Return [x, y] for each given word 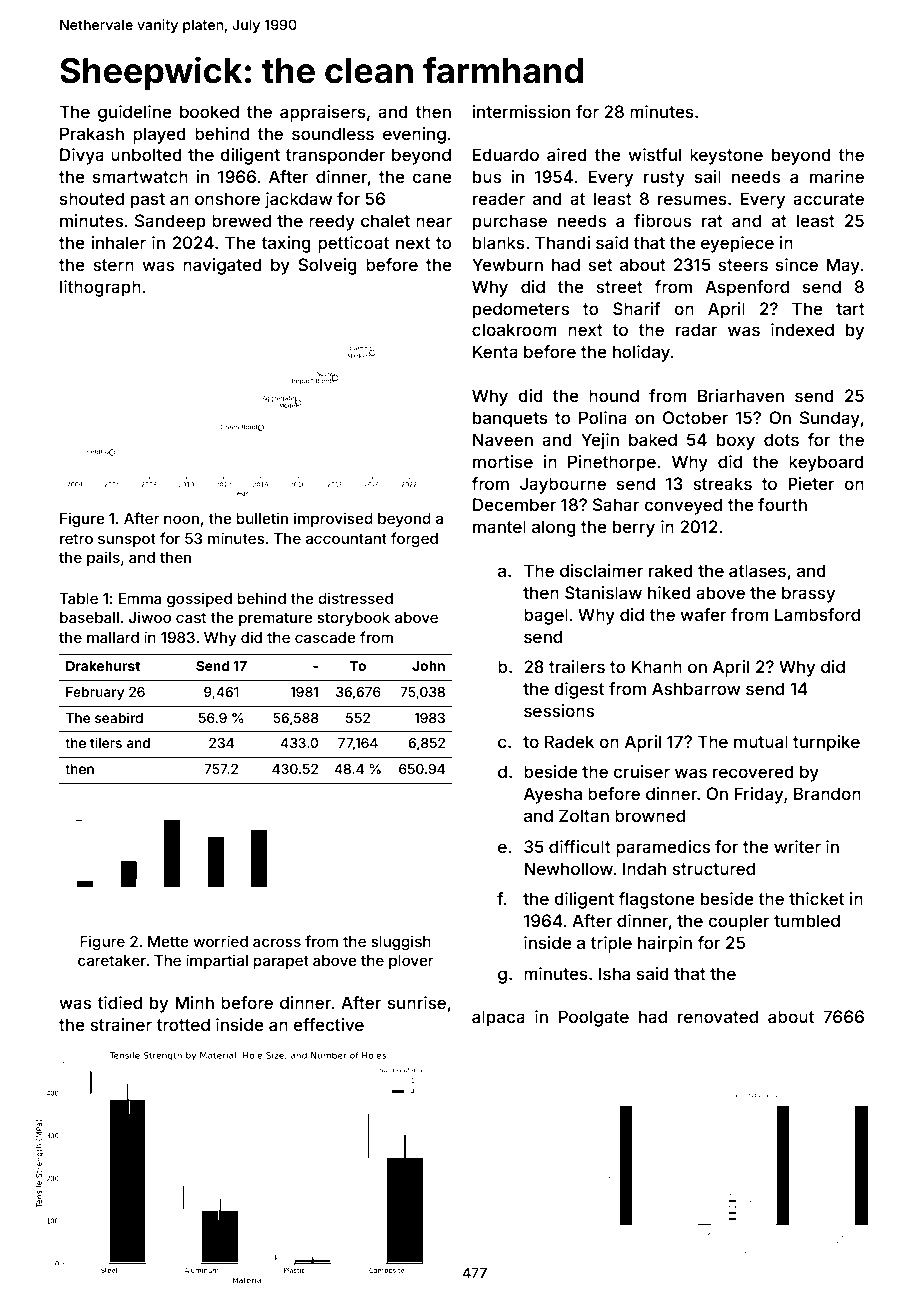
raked [671, 570]
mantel [499, 526]
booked [209, 111]
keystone [726, 156]
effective [328, 1024]
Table [78, 598]
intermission [521, 111]
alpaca [498, 1018]
